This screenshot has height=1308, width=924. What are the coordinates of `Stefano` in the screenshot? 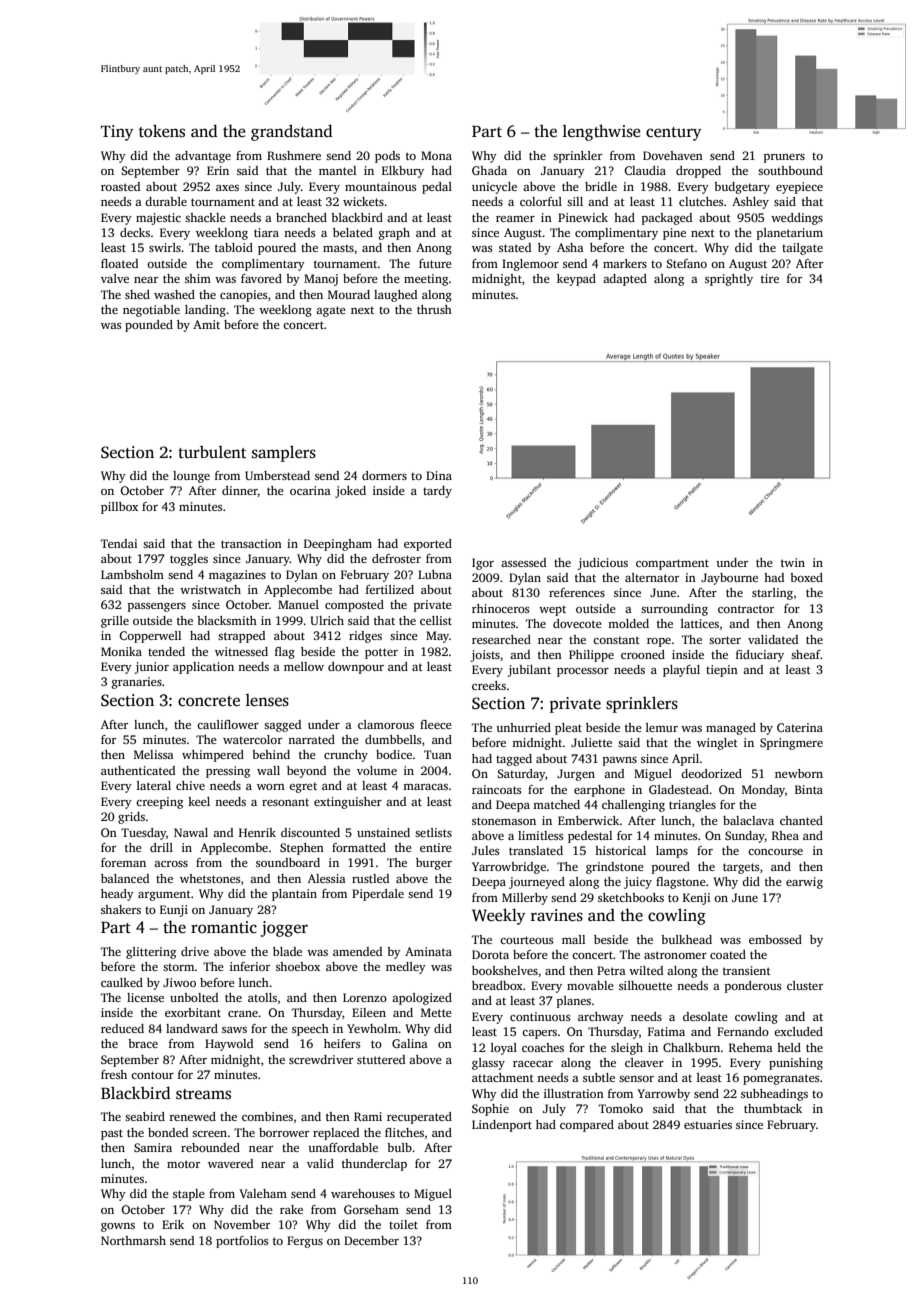 It's located at (686, 263).
